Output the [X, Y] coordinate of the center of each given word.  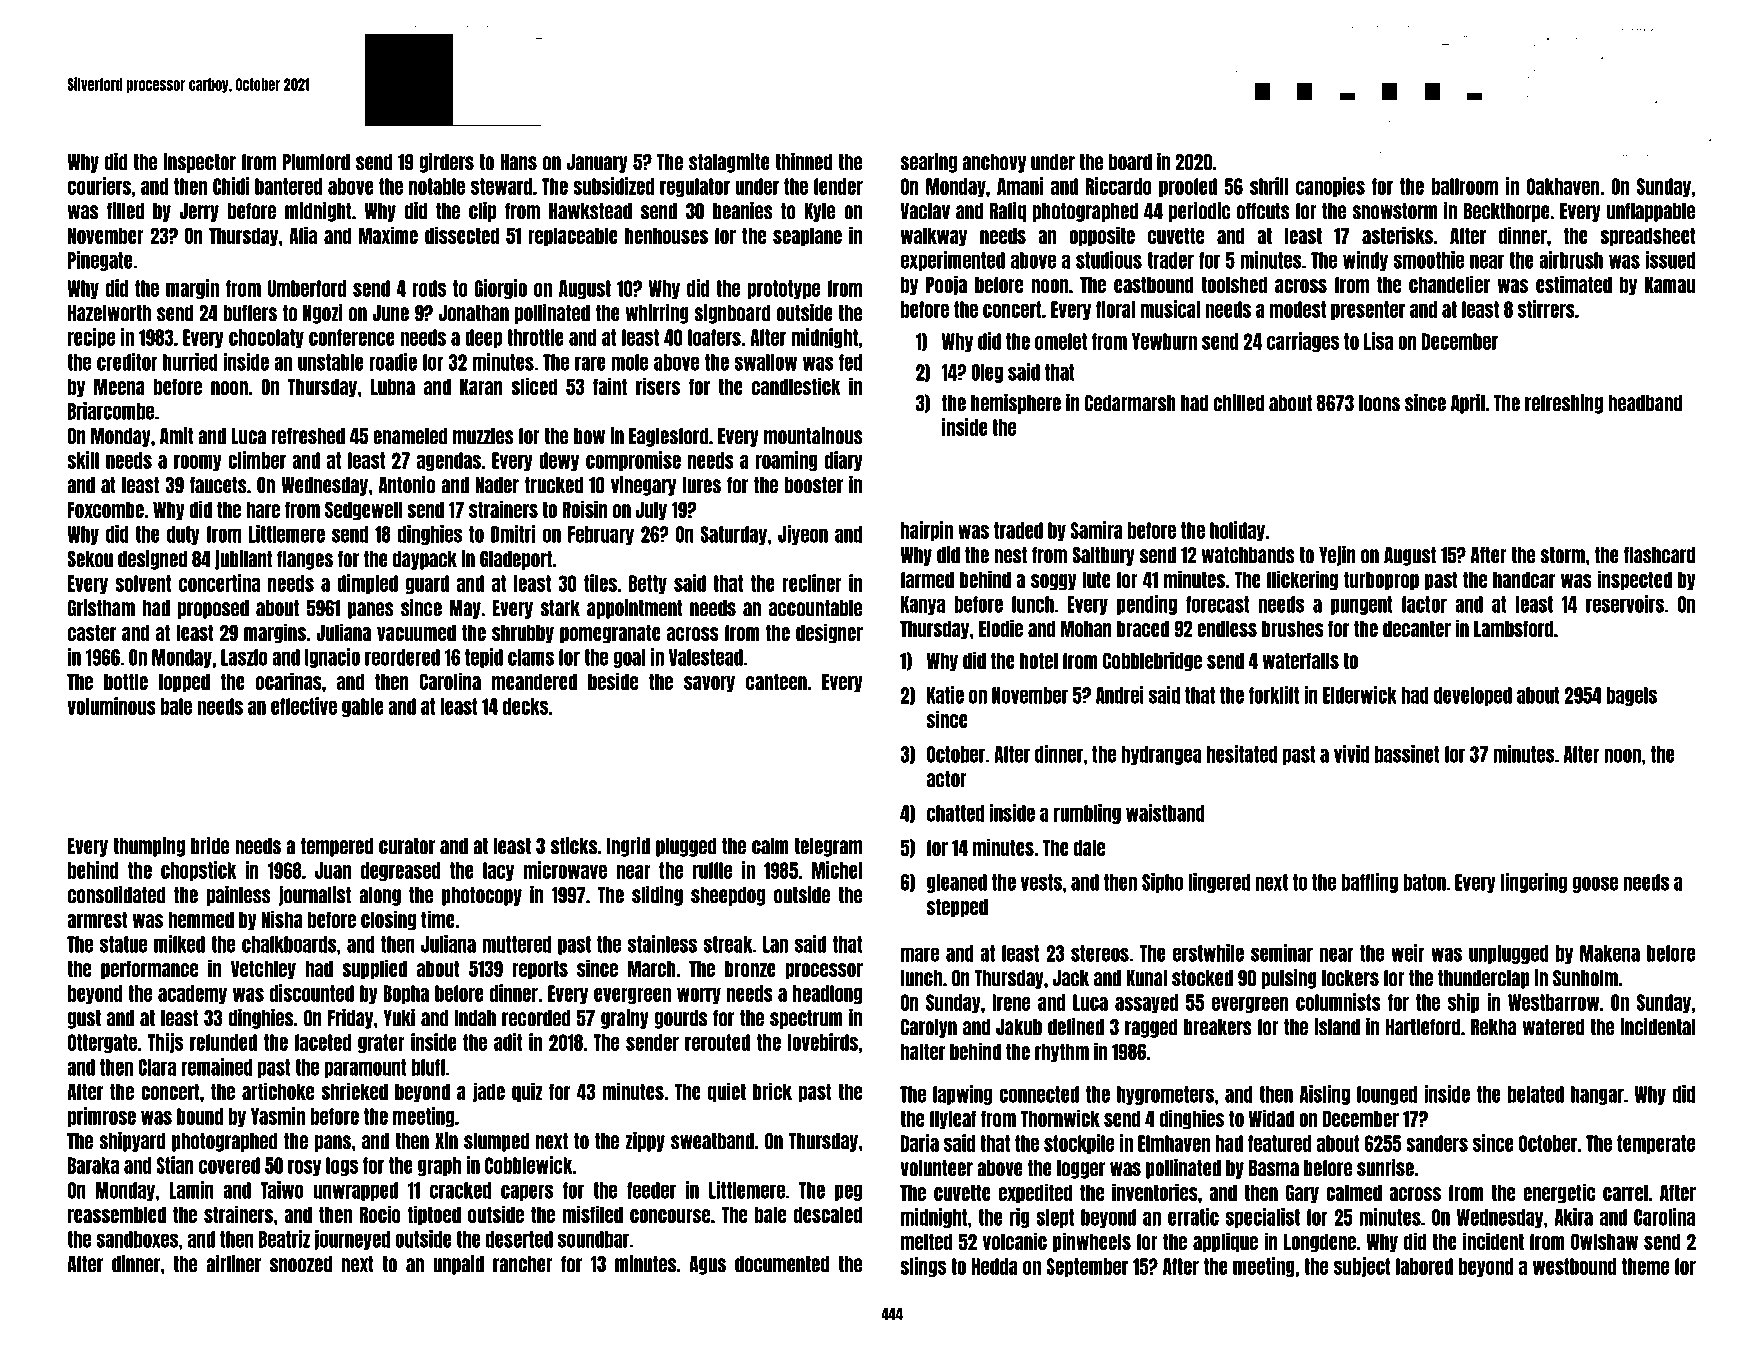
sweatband [712, 1141]
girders [446, 163]
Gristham [101, 608]
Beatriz [284, 1239]
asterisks [1397, 235]
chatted [955, 813]
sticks [574, 846]
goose [1595, 884]
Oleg [987, 373]
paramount [365, 1068]
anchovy [994, 163]
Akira [1574, 1217]
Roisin [585, 509]
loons [1379, 403]
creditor [127, 362]
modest [1298, 309]
